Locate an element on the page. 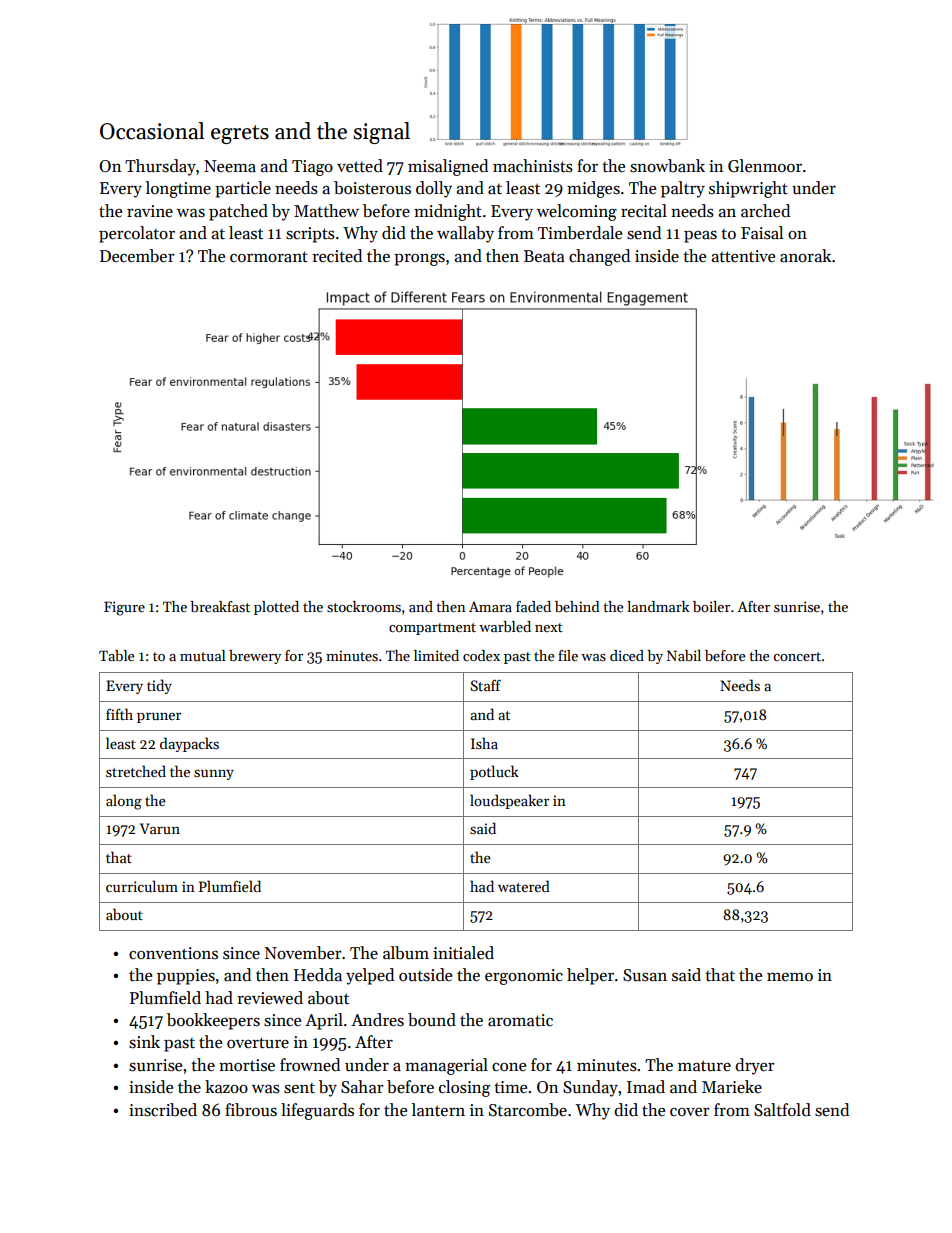 The image size is (952, 1233). memo is located at coordinates (790, 977).
